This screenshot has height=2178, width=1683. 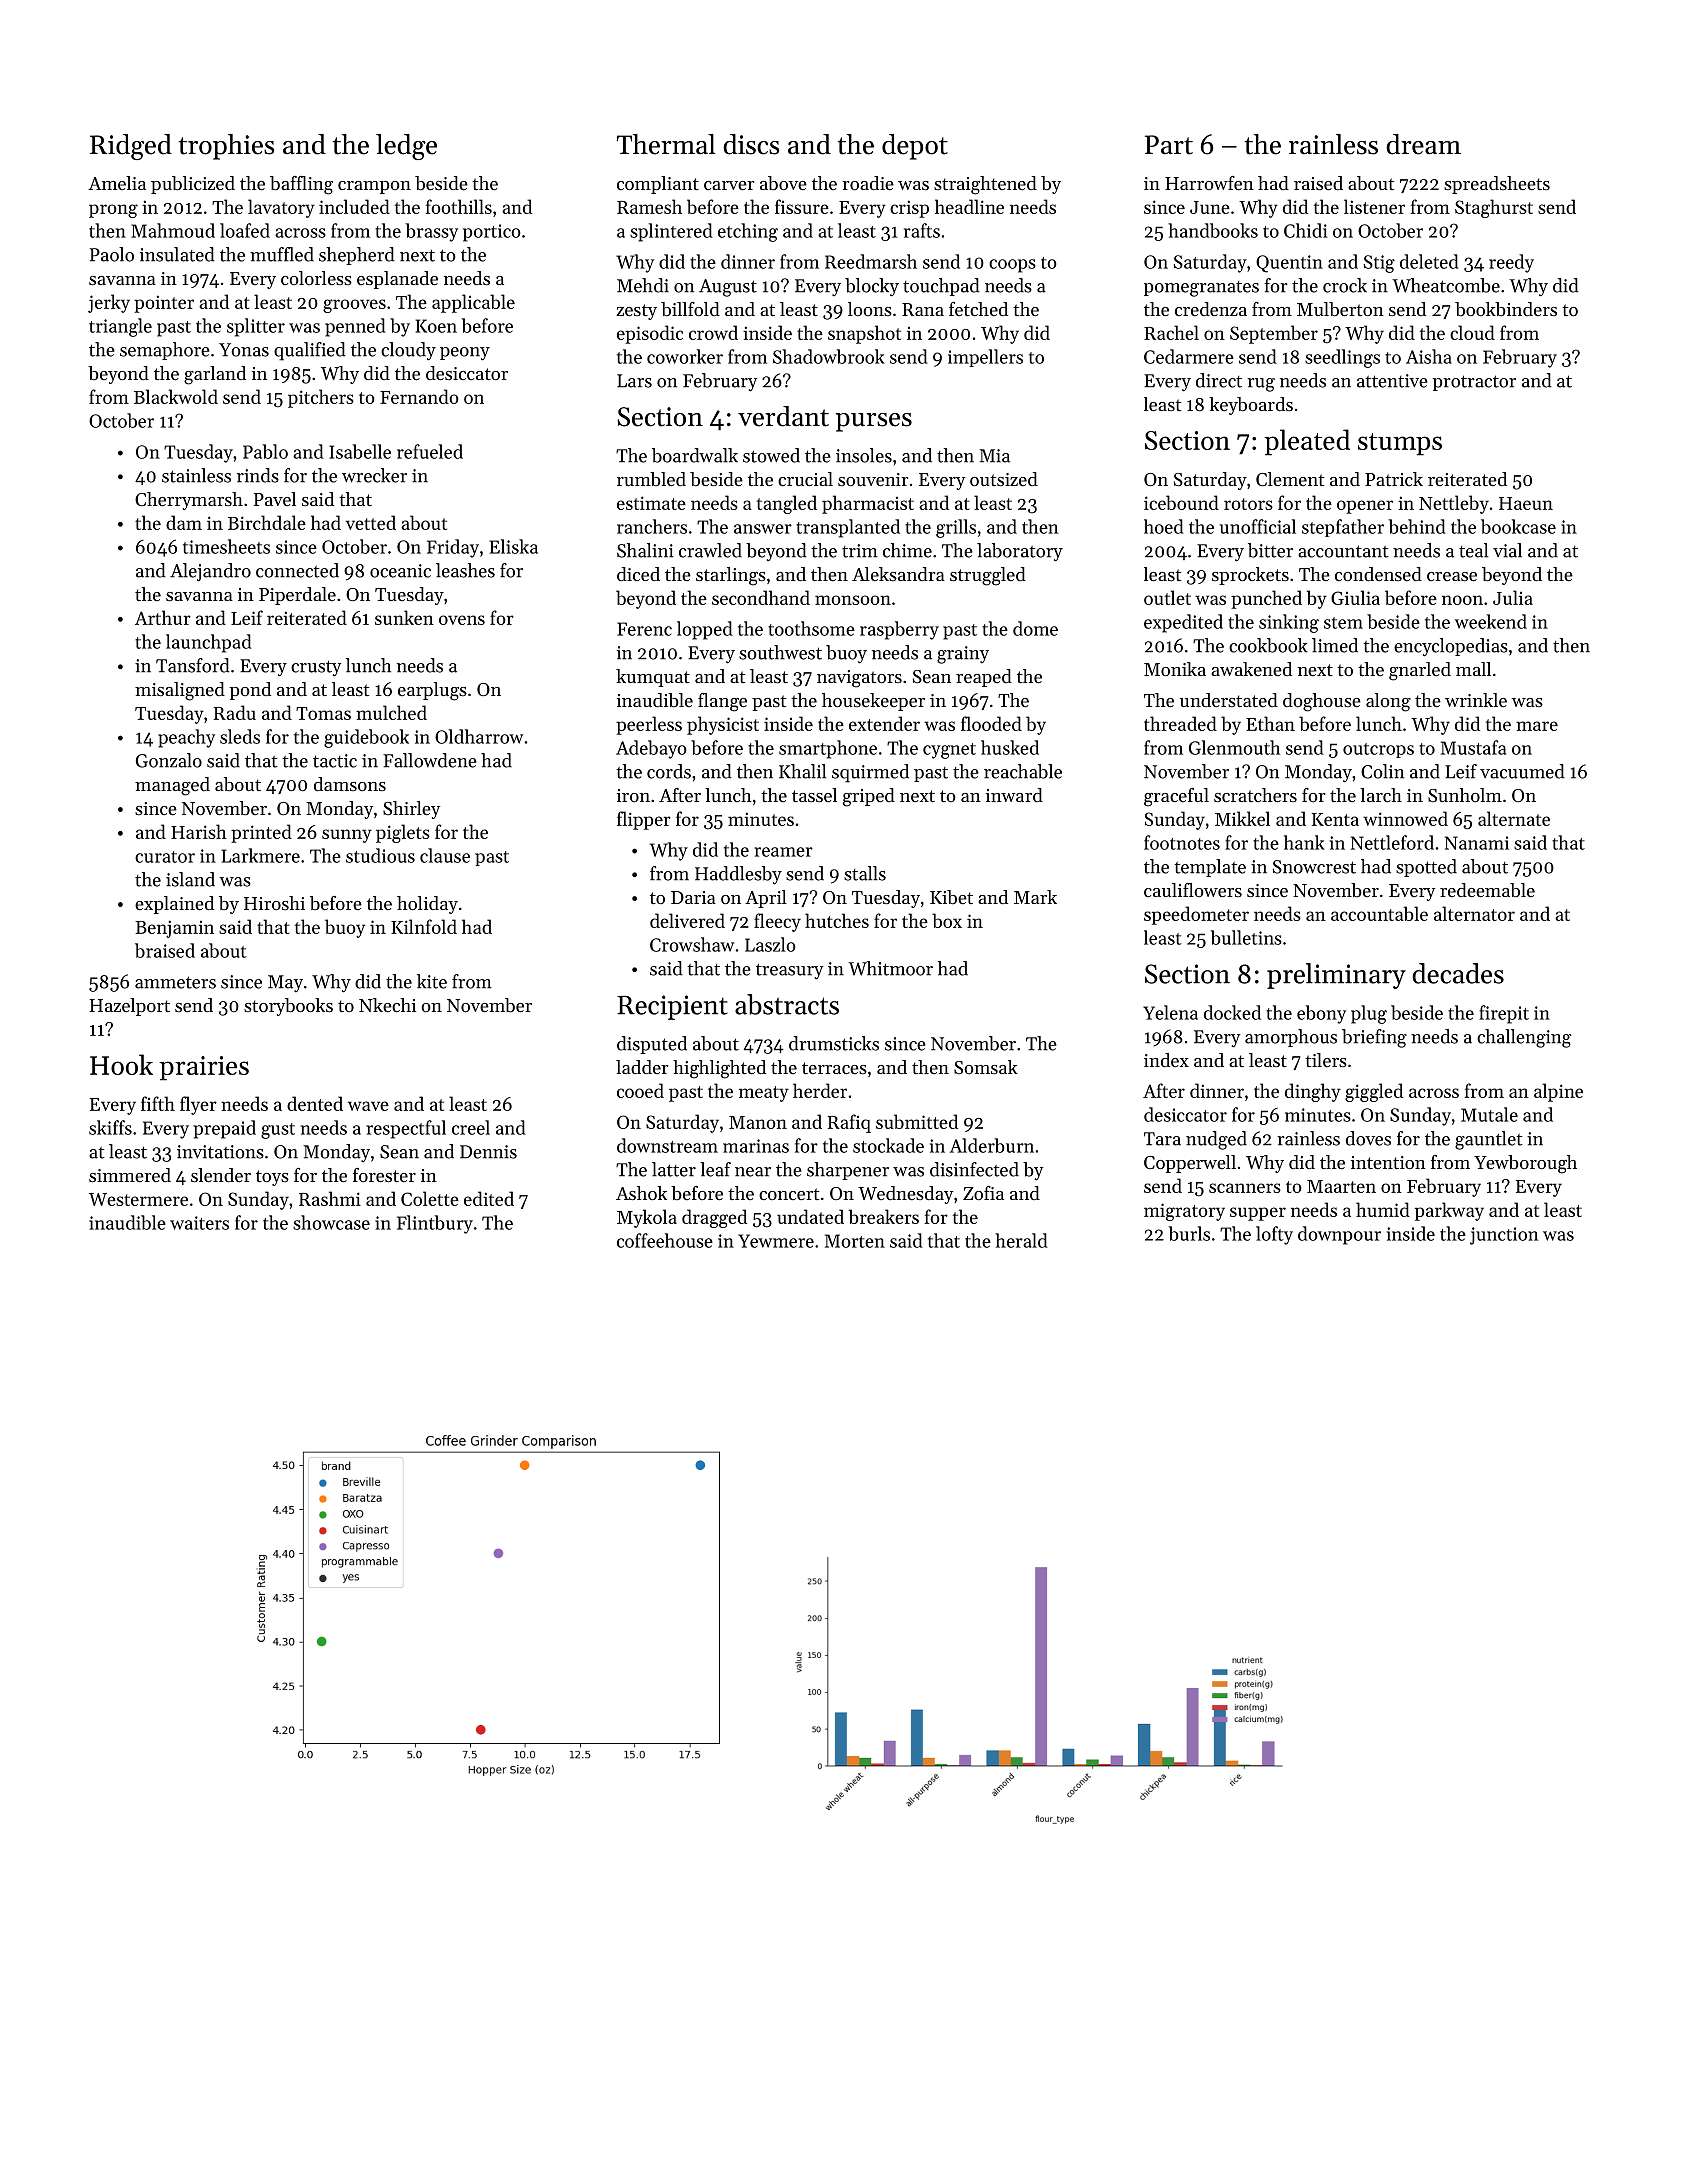 What do you see at coordinates (435, 1224) in the screenshot?
I see `Flintbury` at bounding box center [435, 1224].
